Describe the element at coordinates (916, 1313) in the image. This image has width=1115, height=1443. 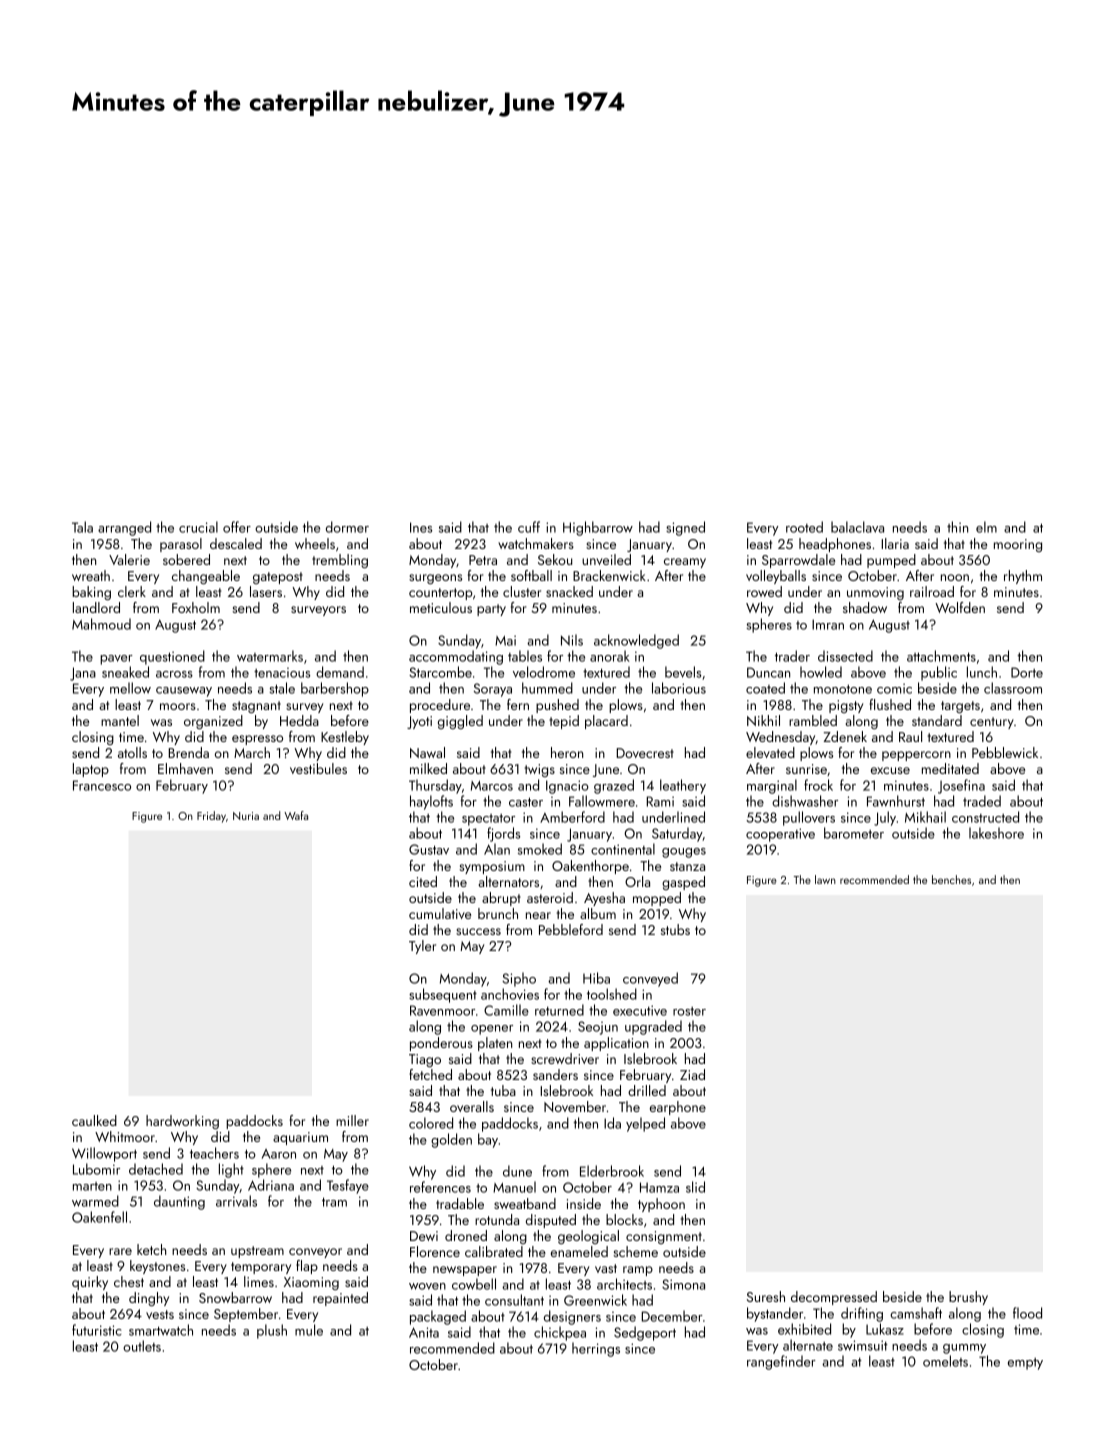
I see `camshaft` at that location.
